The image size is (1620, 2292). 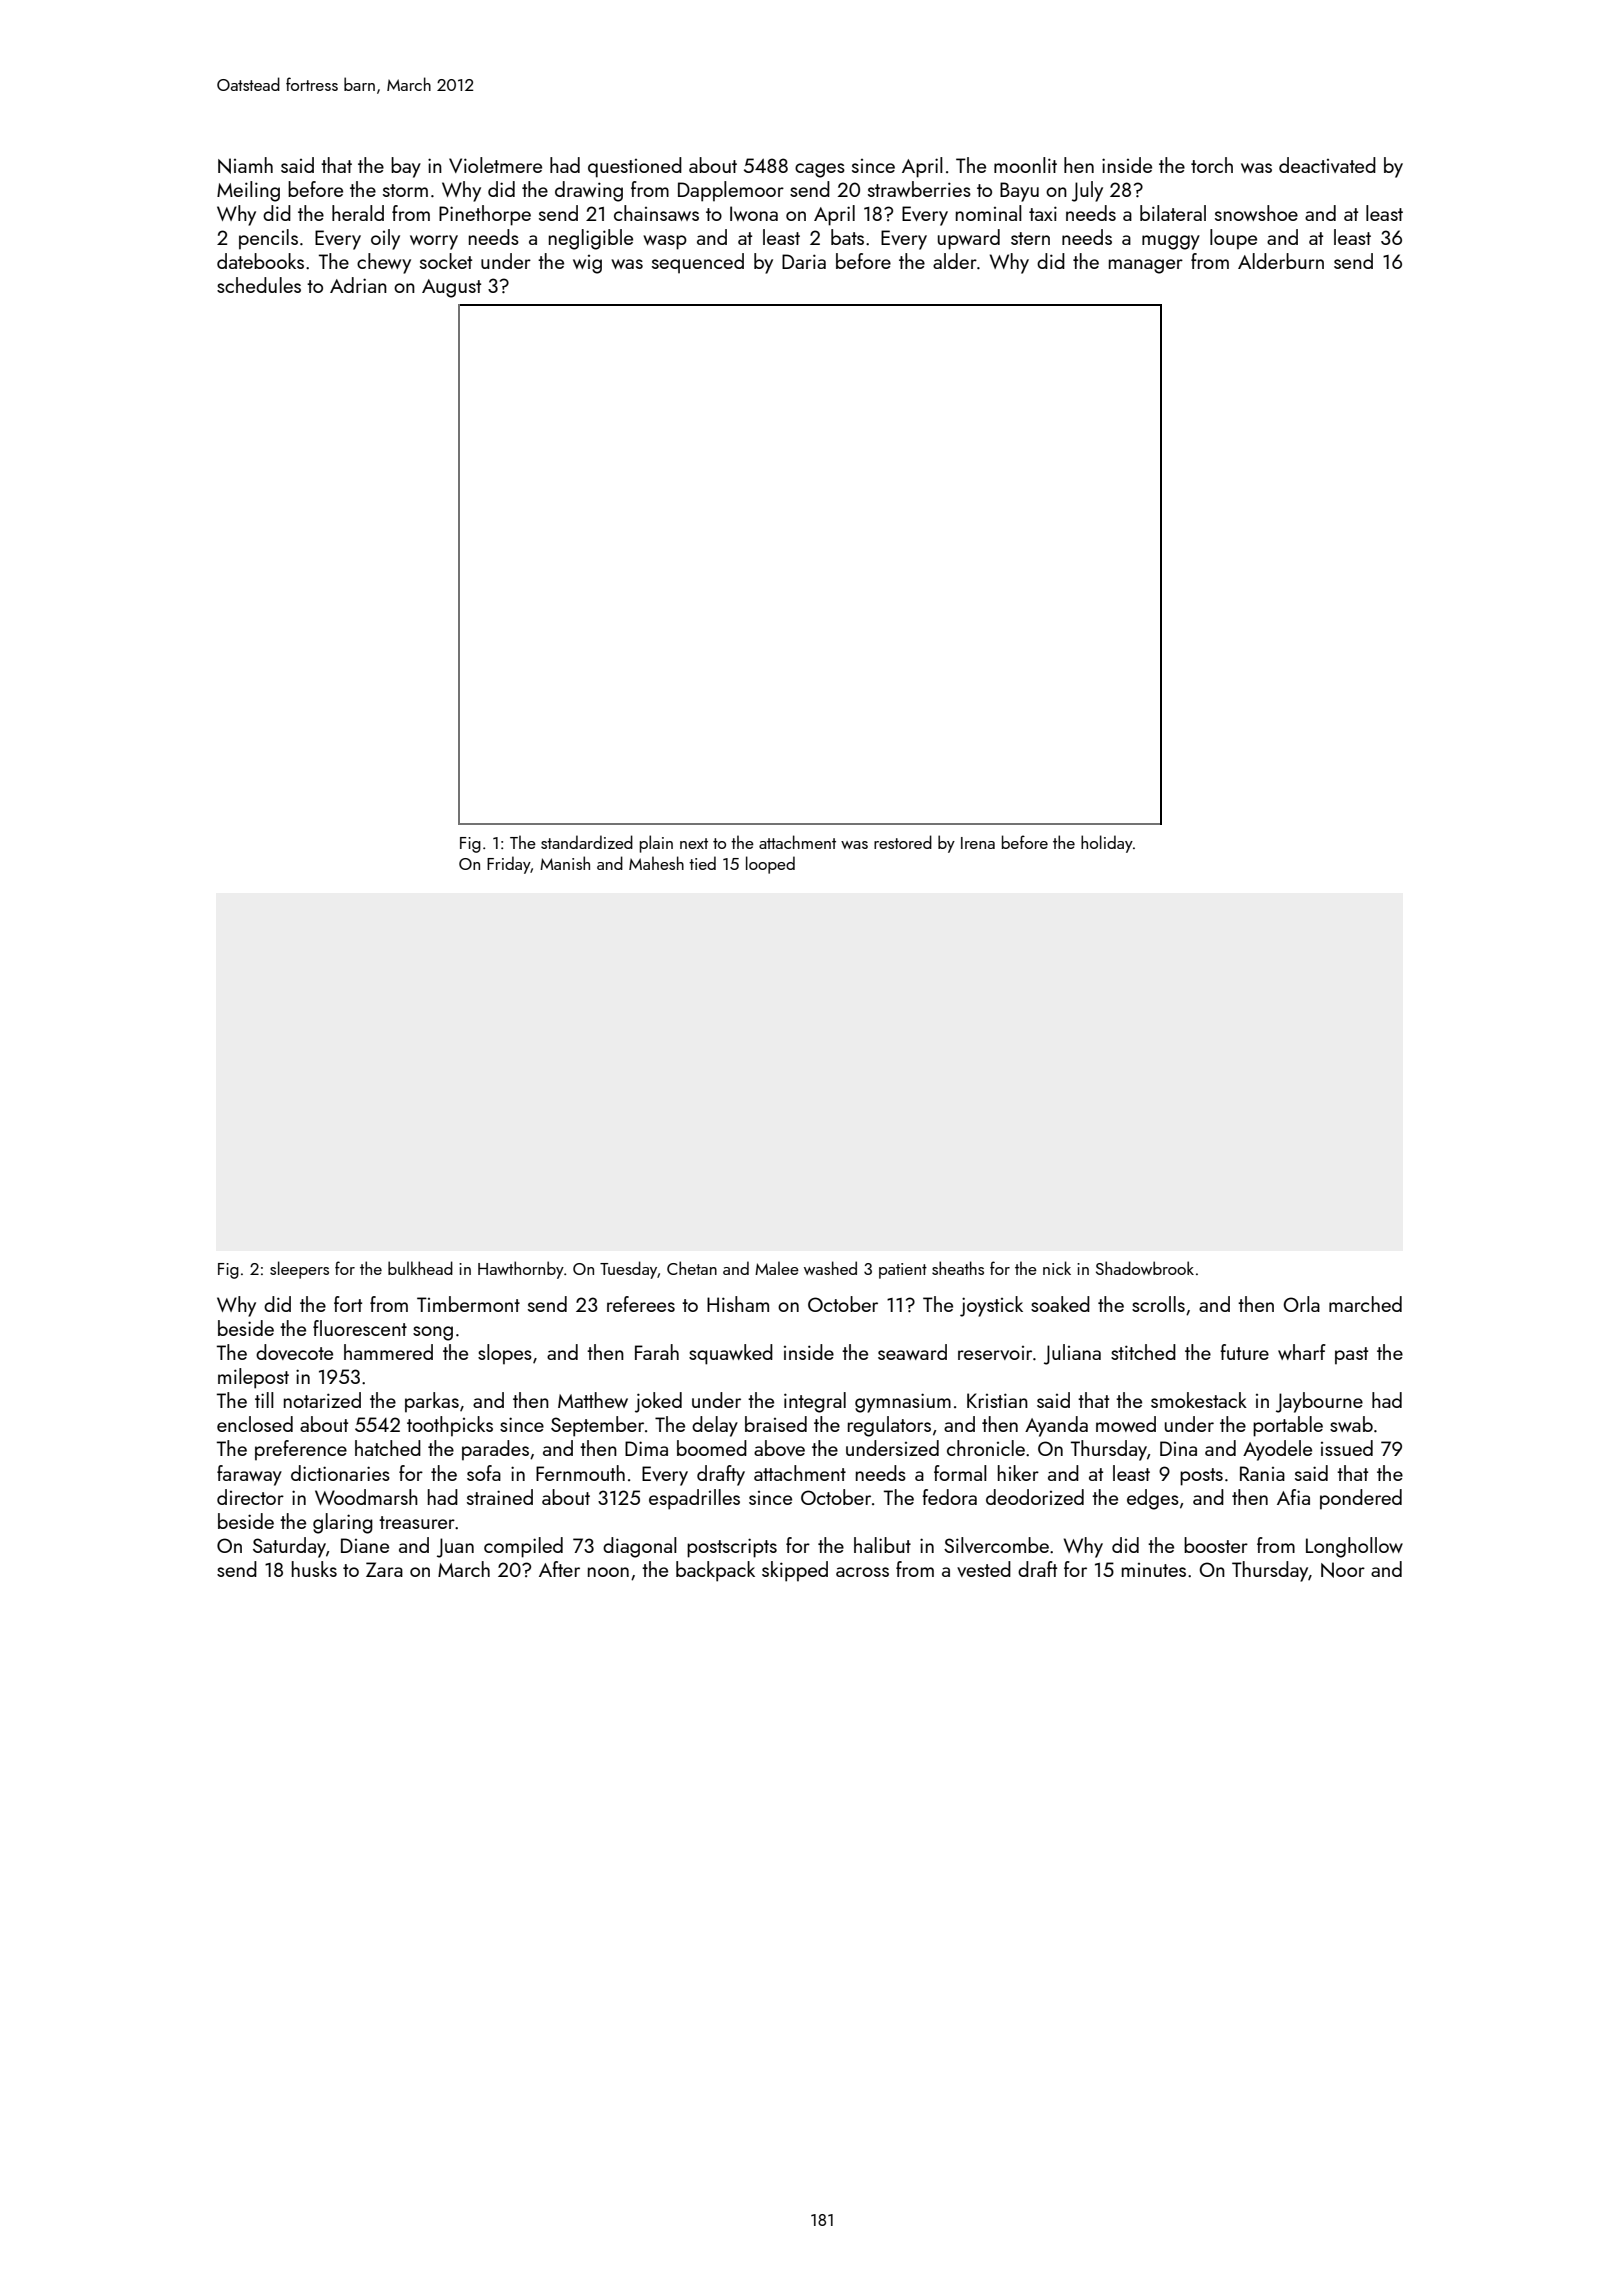 What do you see at coordinates (978, 843) in the screenshot?
I see `Irena` at bounding box center [978, 843].
